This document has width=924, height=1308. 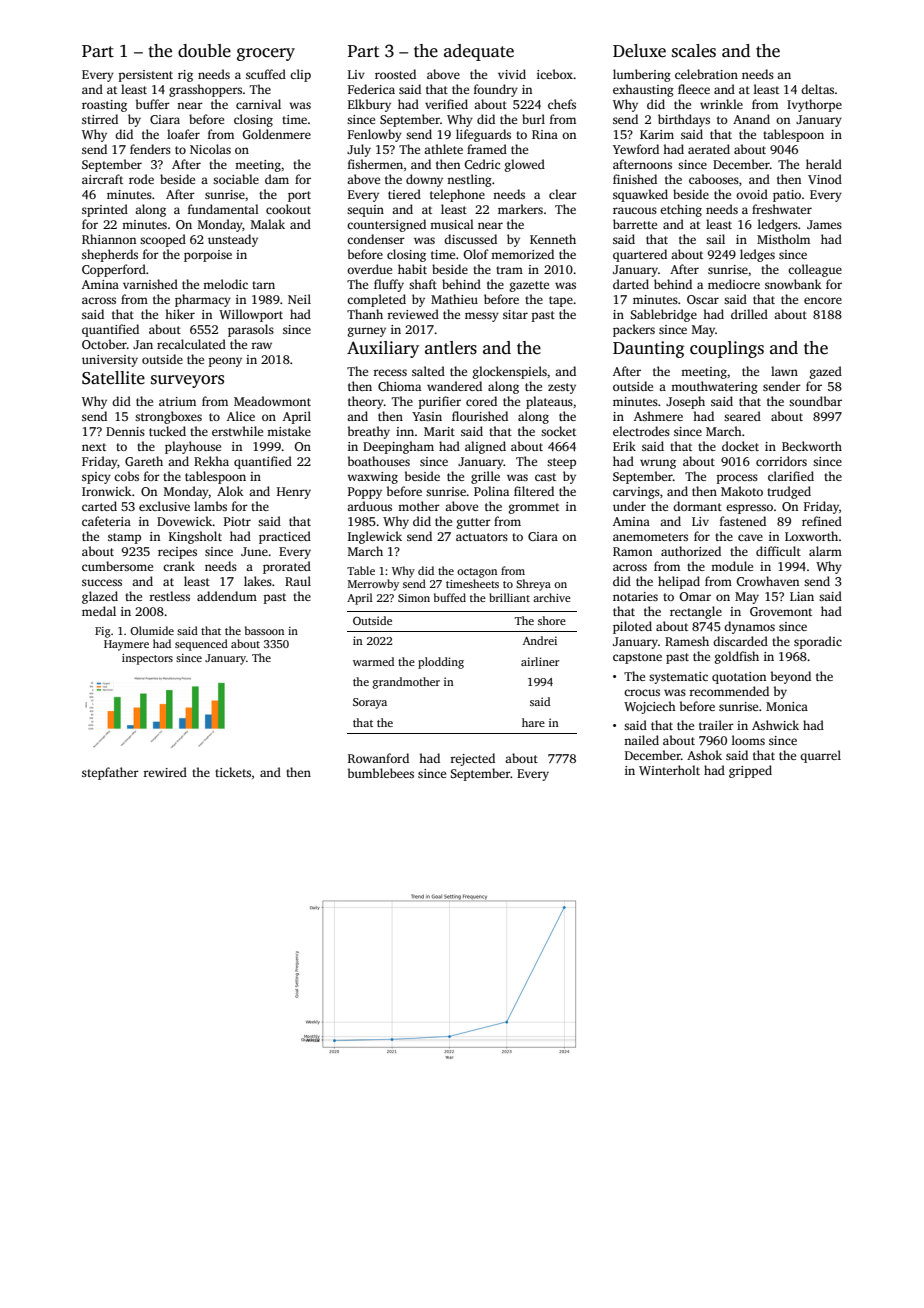 What do you see at coordinates (191, 344) in the document?
I see `recalculated` at bounding box center [191, 344].
